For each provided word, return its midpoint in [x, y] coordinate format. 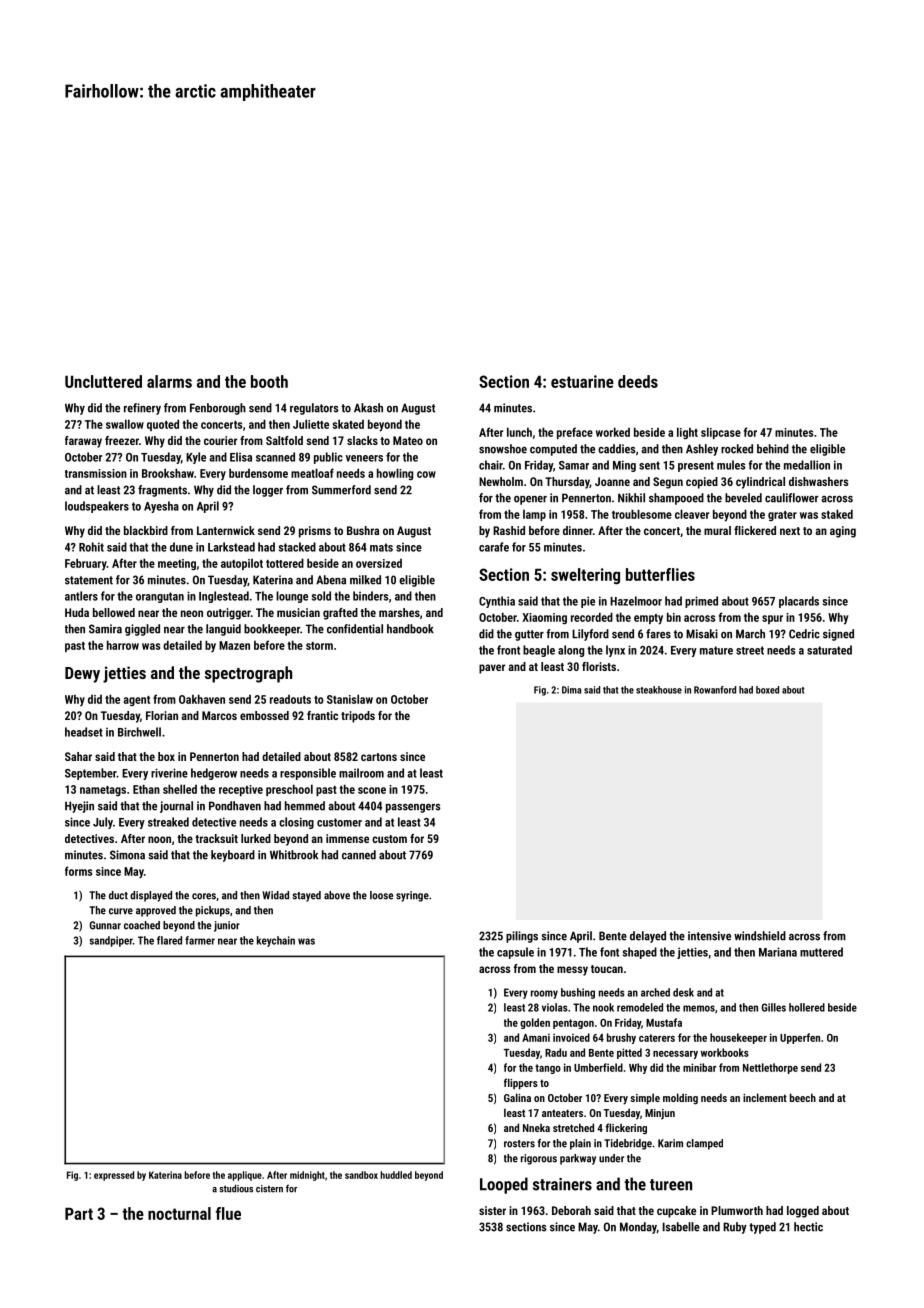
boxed [767, 690]
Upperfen [800, 1038]
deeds [638, 381]
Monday [638, 1228]
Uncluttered [103, 381]
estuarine [582, 381]
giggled [142, 630]
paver [492, 669]
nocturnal [179, 1213]
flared [169, 940]
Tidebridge [628, 1144]
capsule [515, 953]
